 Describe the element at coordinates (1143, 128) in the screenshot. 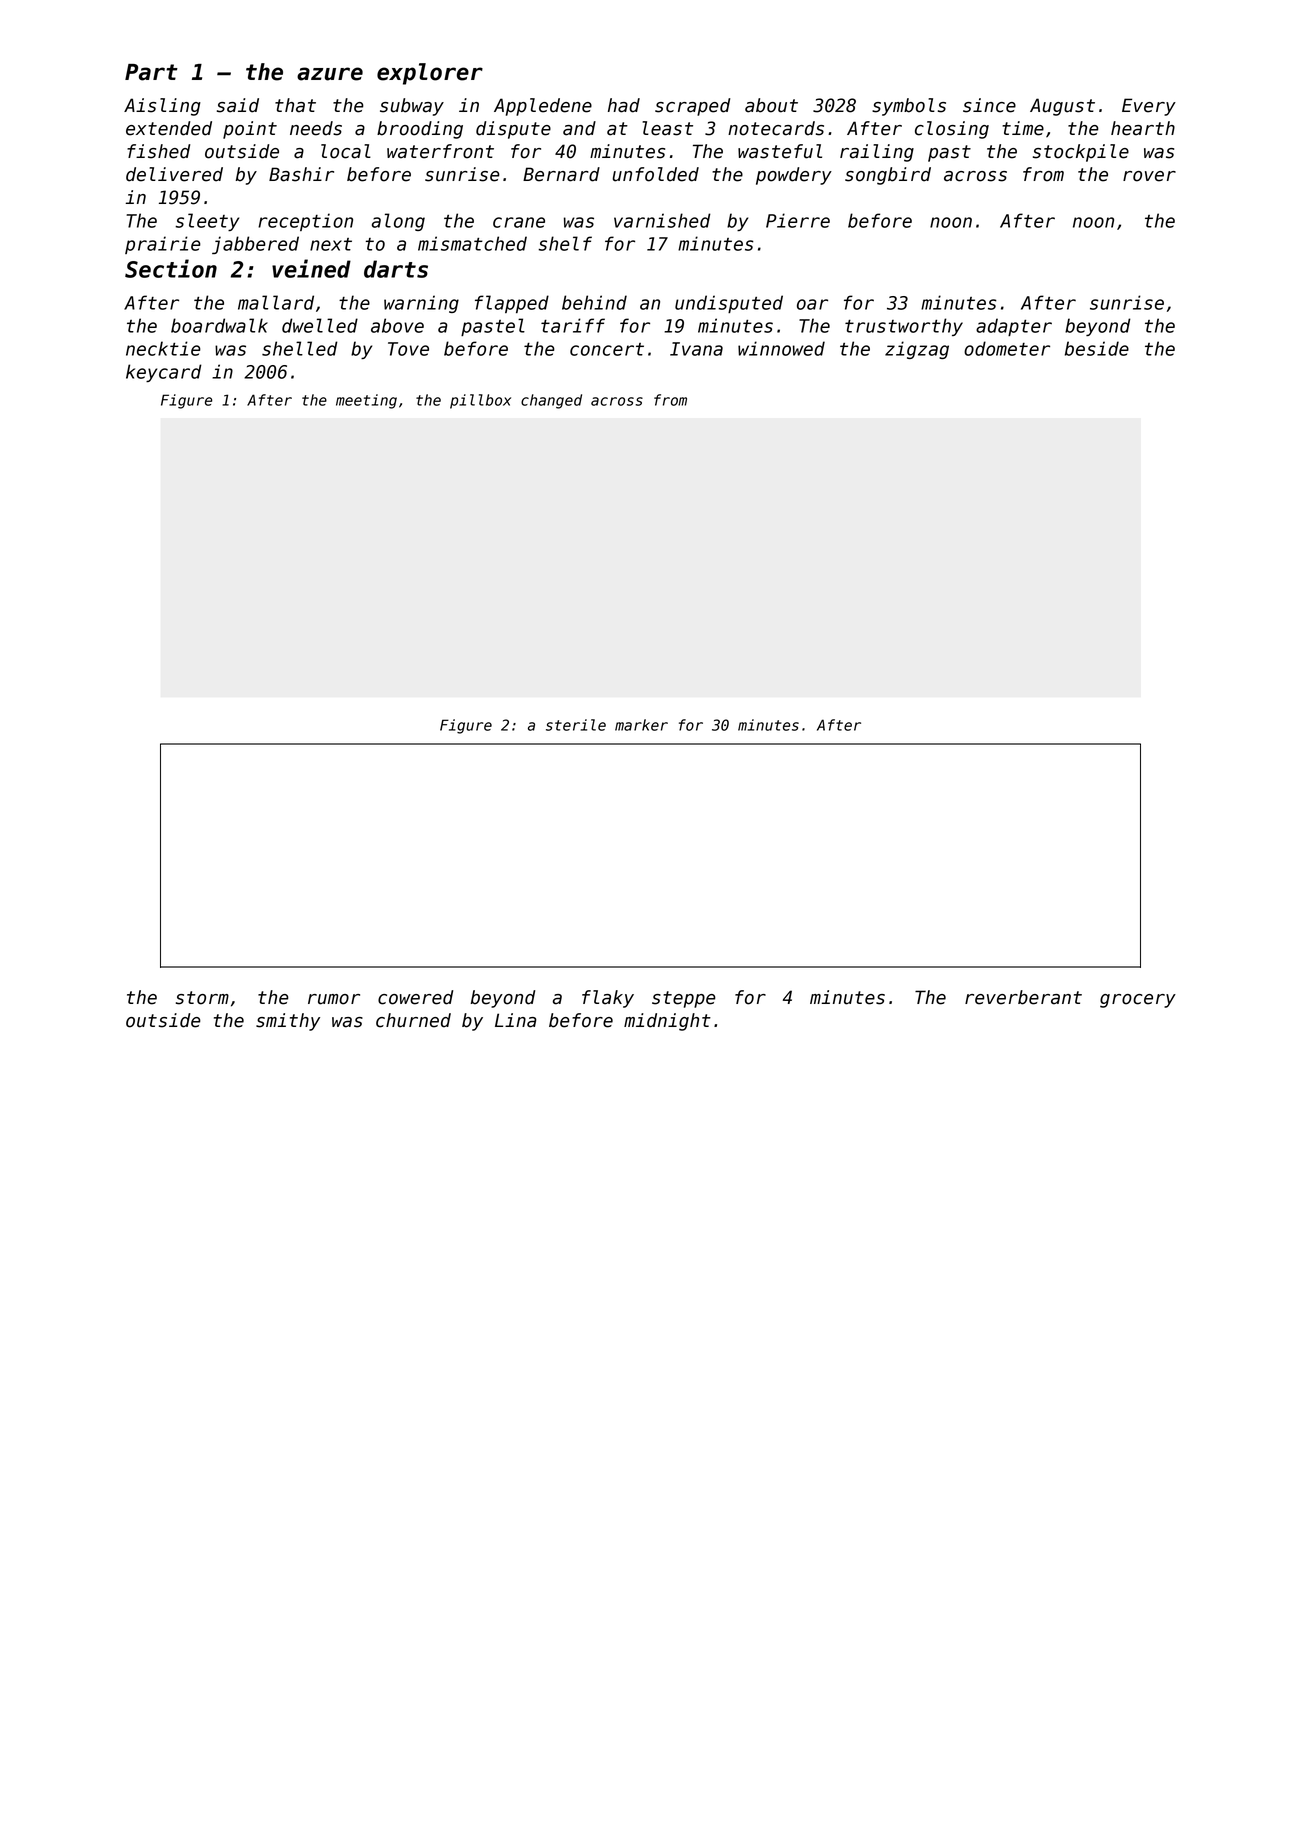

I see `hearth` at that location.
